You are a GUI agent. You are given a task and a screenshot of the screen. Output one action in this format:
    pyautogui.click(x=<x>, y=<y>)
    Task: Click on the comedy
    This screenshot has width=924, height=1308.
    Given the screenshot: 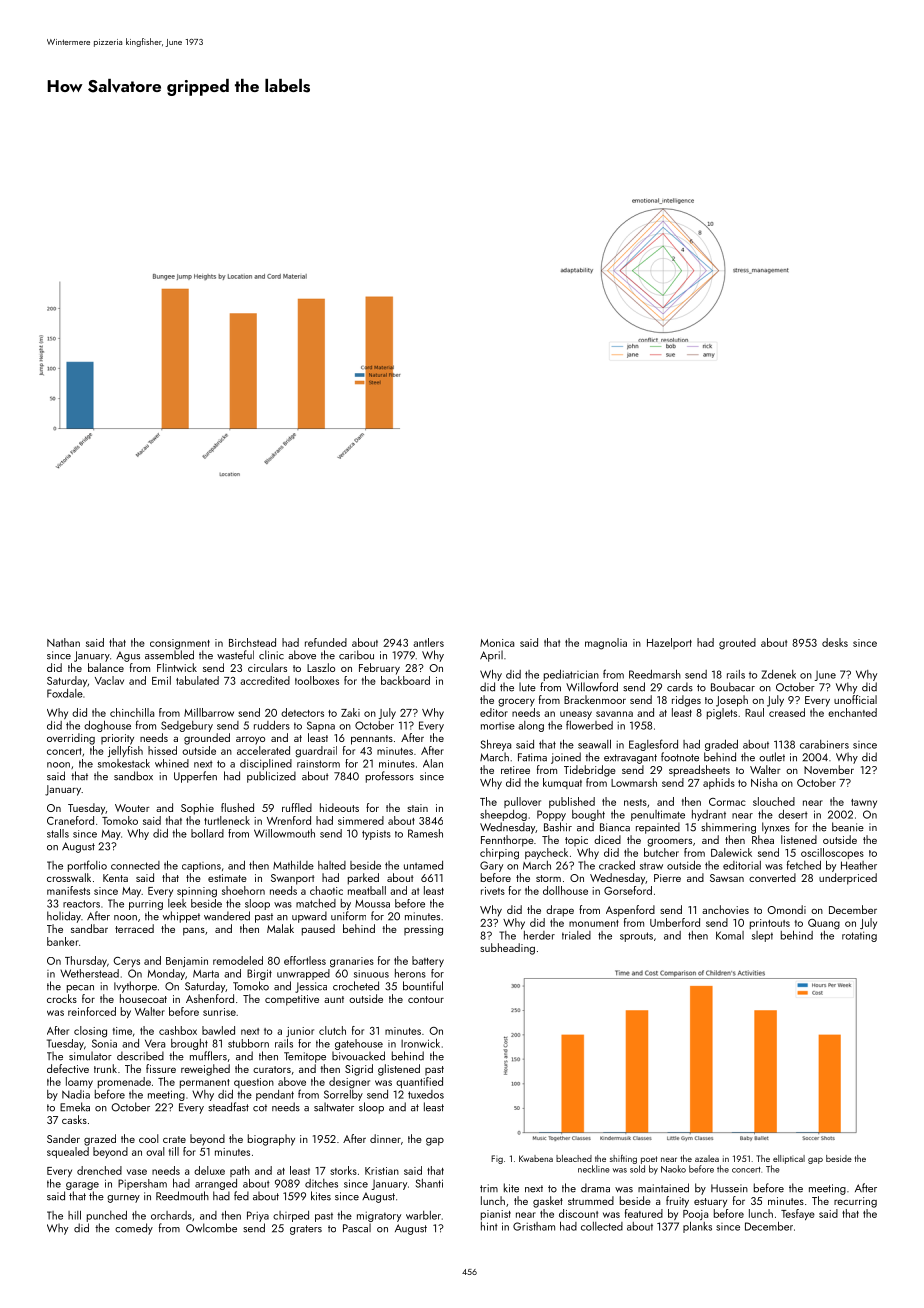 What is the action you would take?
    pyautogui.click(x=134, y=1229)
